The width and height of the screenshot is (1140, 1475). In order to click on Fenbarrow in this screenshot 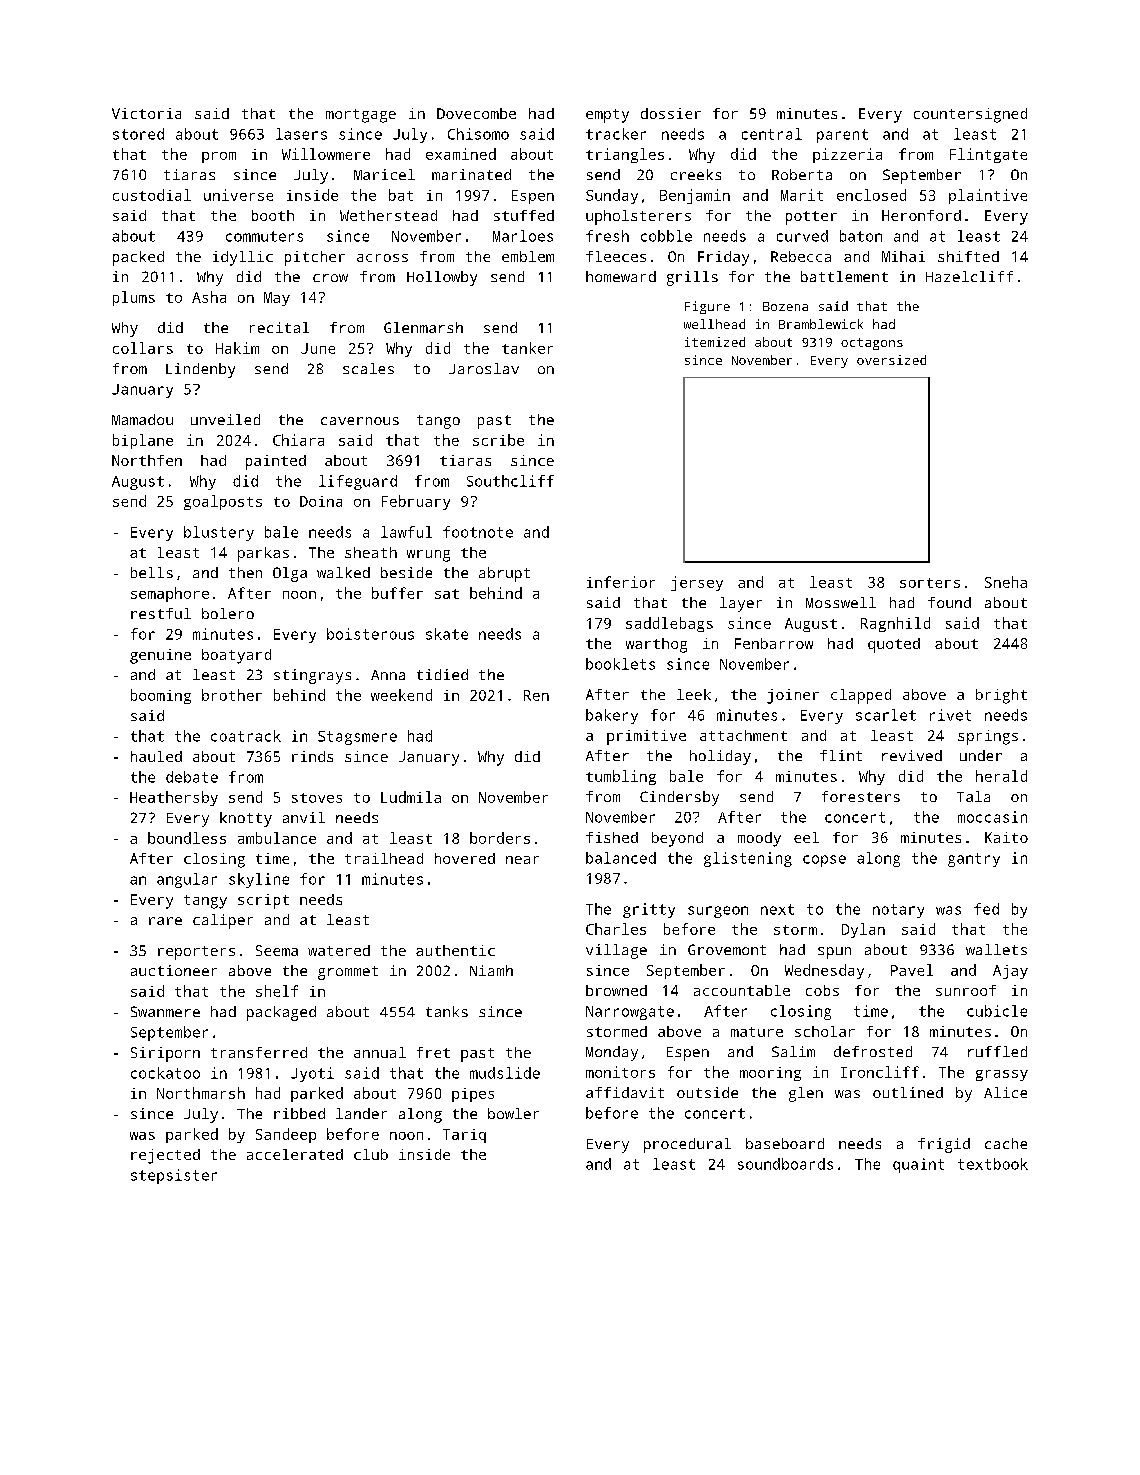, I will do `click(774, 643)`.
